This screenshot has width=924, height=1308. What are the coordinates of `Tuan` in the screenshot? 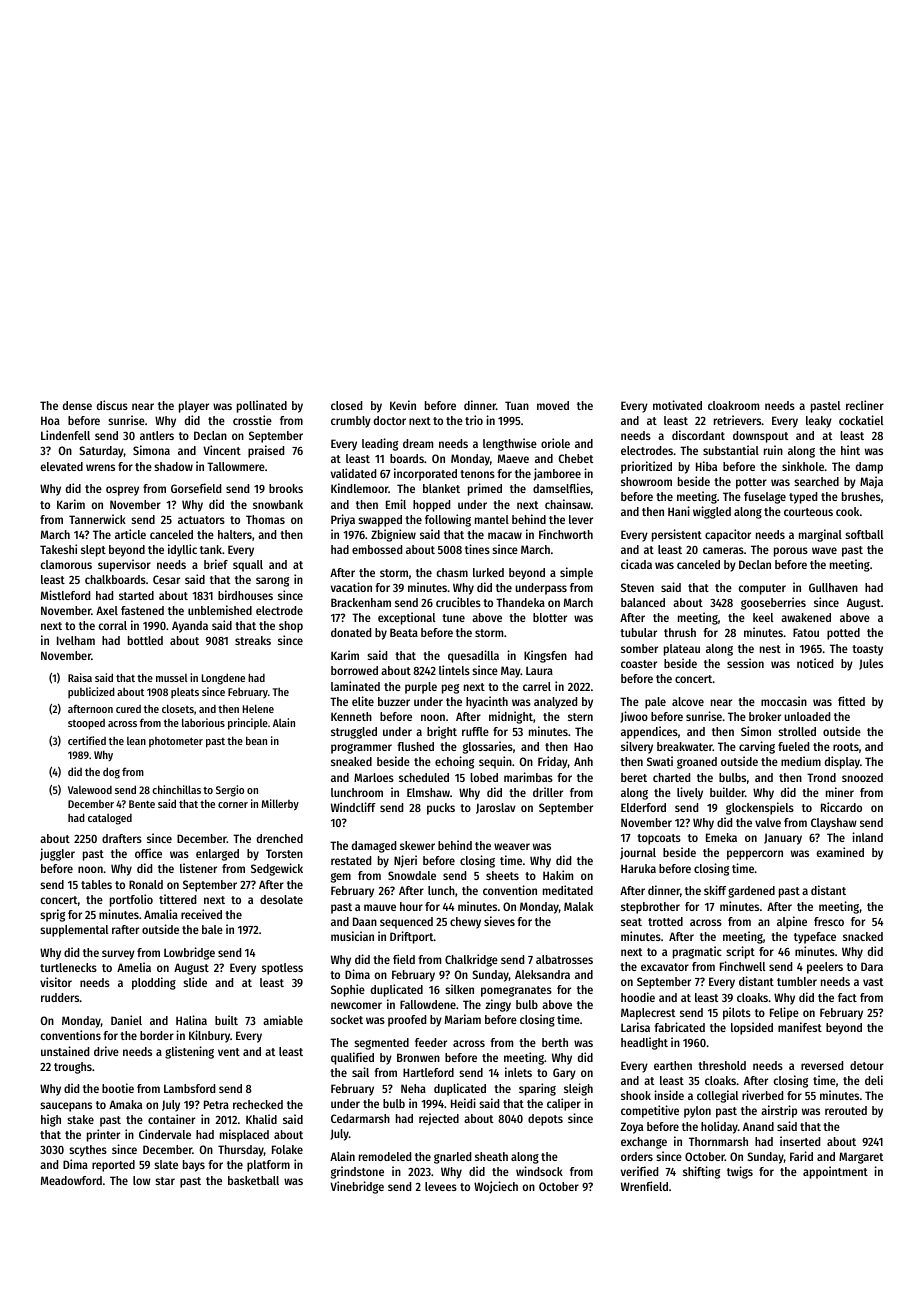 It's located at (517, 405).
